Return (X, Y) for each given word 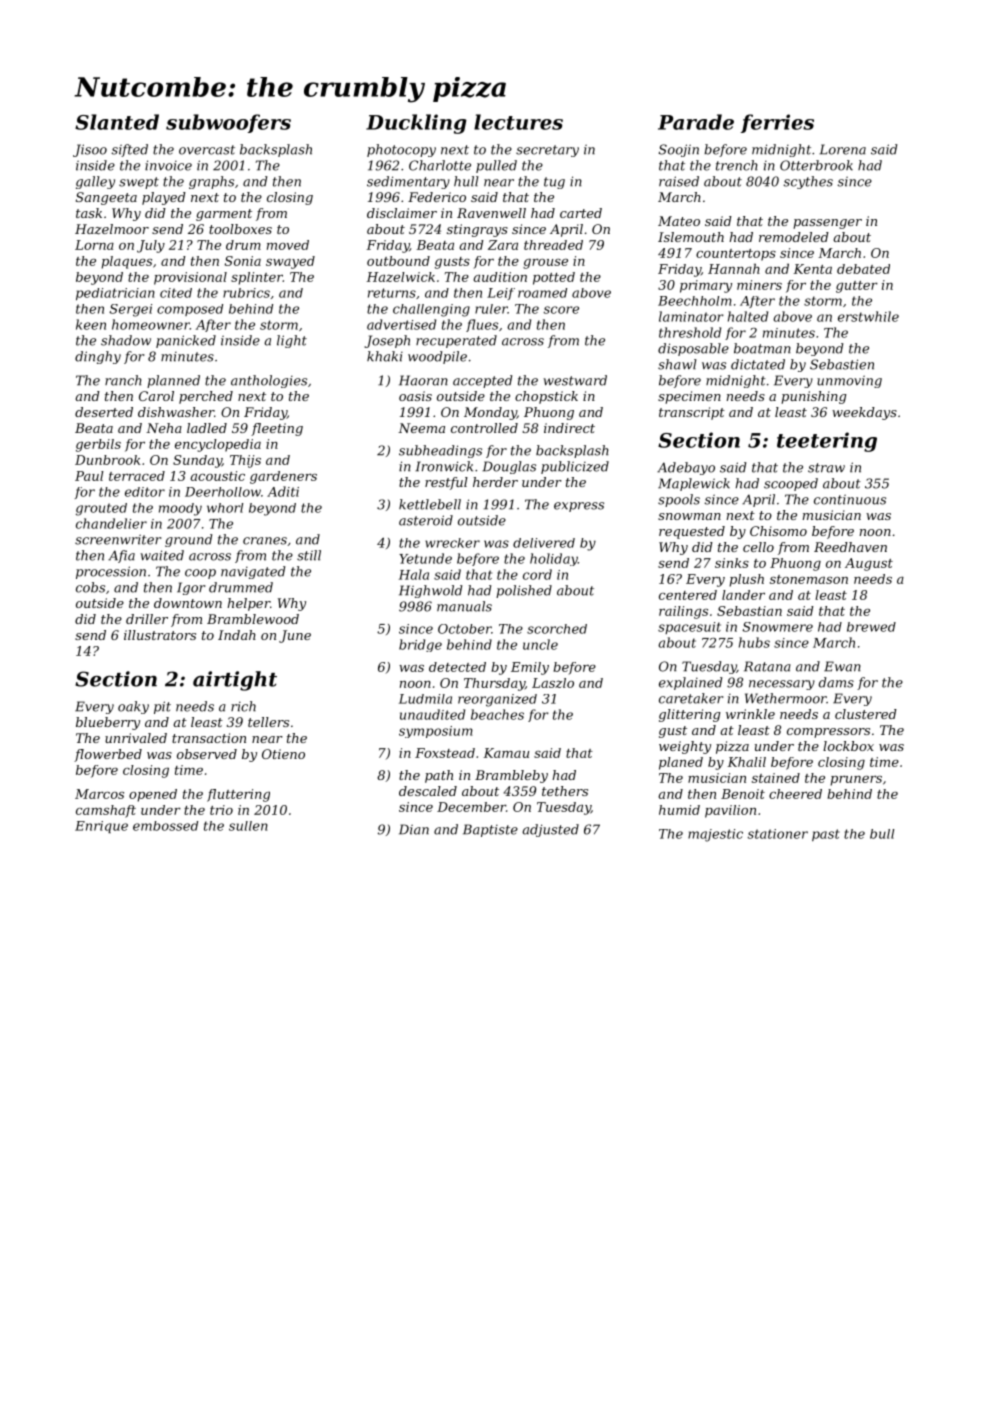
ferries (777, 123)
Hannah (734, 268)
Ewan (842, 666)
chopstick (546, 397)
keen (91, 324)
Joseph (387, 341)
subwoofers (228, 123)
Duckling (416, 124)
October (464, 629)
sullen (248, 826)
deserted (104, 412)
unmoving (849, 382)
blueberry (108, 723)
